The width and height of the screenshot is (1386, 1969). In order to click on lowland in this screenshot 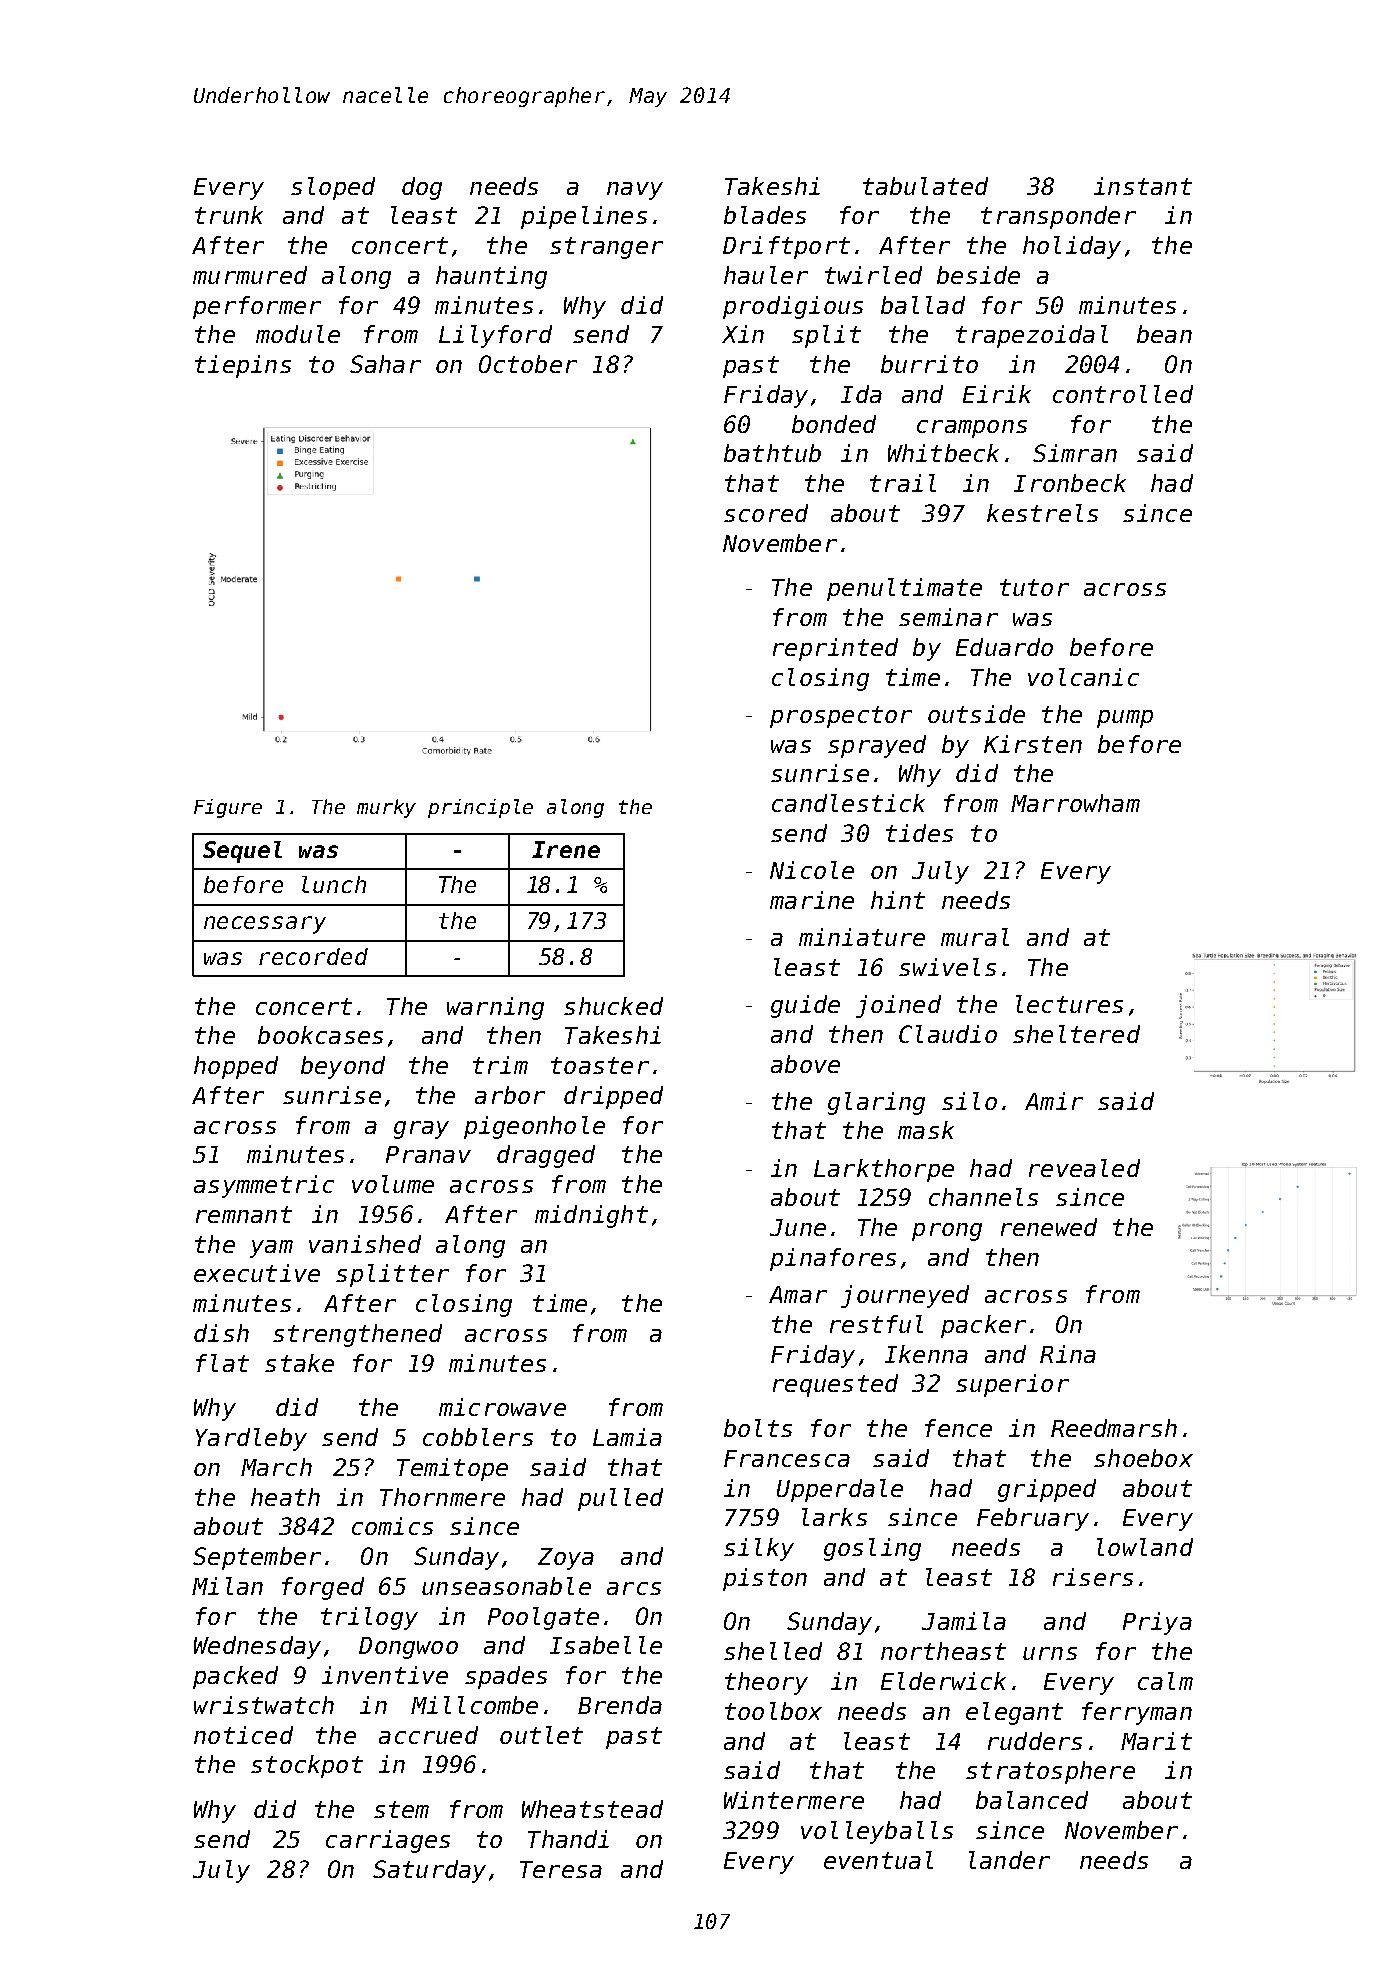, I will do `click(1145, 1547)`.
